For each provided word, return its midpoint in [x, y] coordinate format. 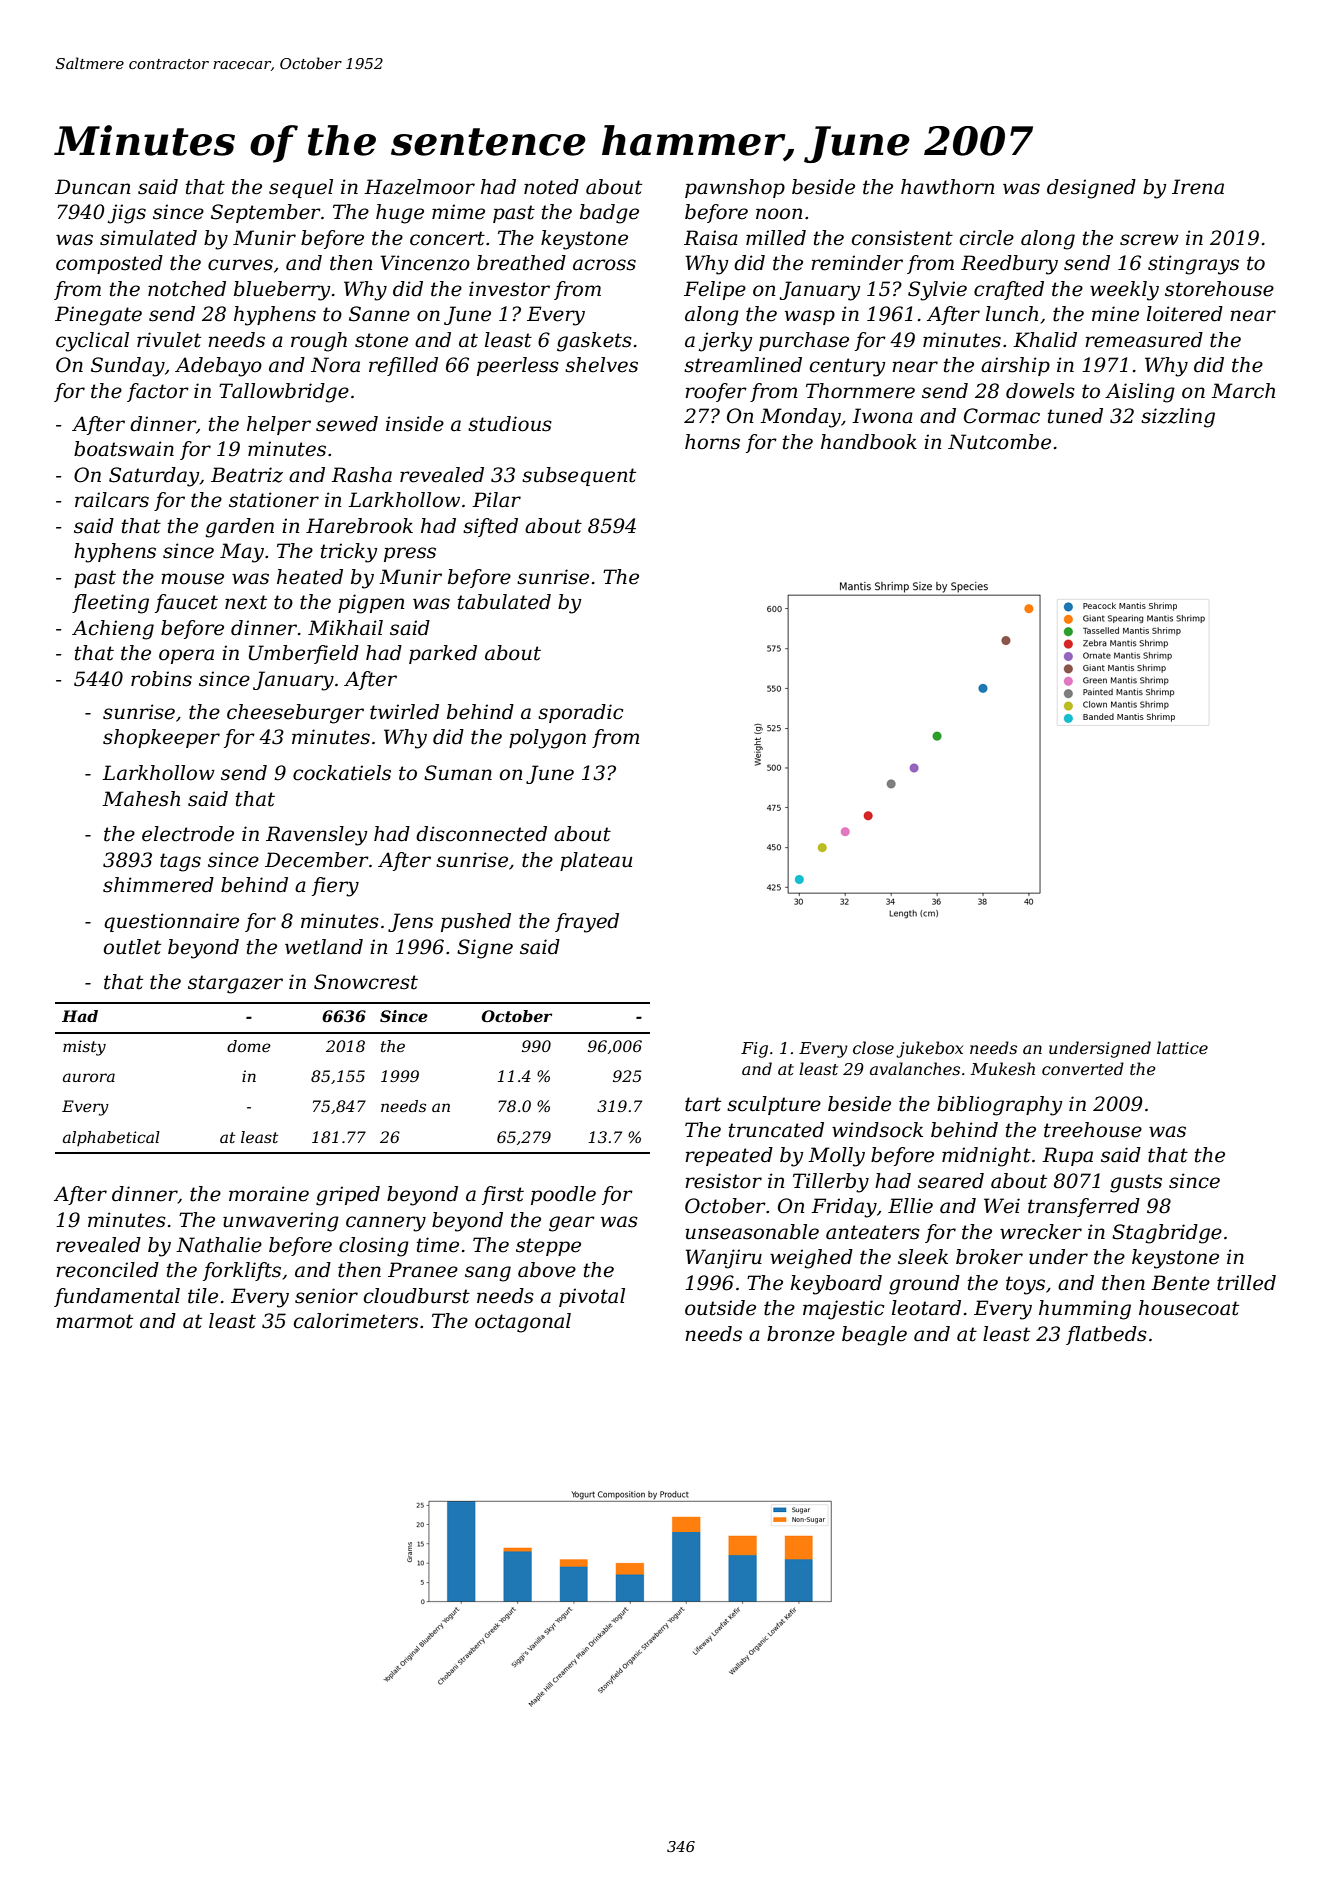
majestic [843, 1310]
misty [84, 1048]
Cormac [1002, 416]
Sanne [379, 314]
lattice [1182, 1047]
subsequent [579, 476]
